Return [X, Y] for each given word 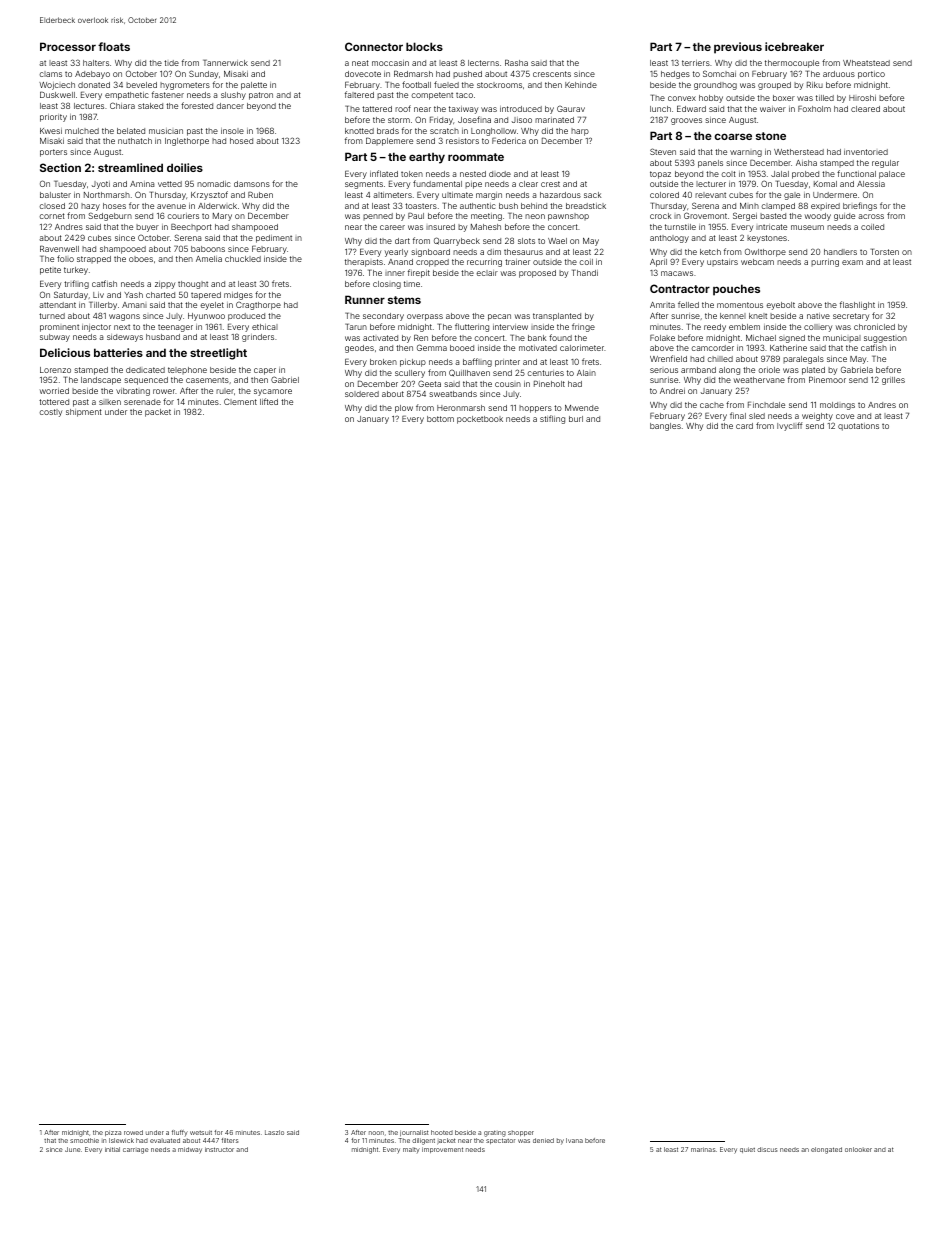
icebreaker [794, 46]
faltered [359, 94]
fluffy [180, 1133]
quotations [858, 427]
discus [767, 1149]
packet [158, 413]
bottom [440, 419]
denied [543, 1140]
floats [114, 46]
